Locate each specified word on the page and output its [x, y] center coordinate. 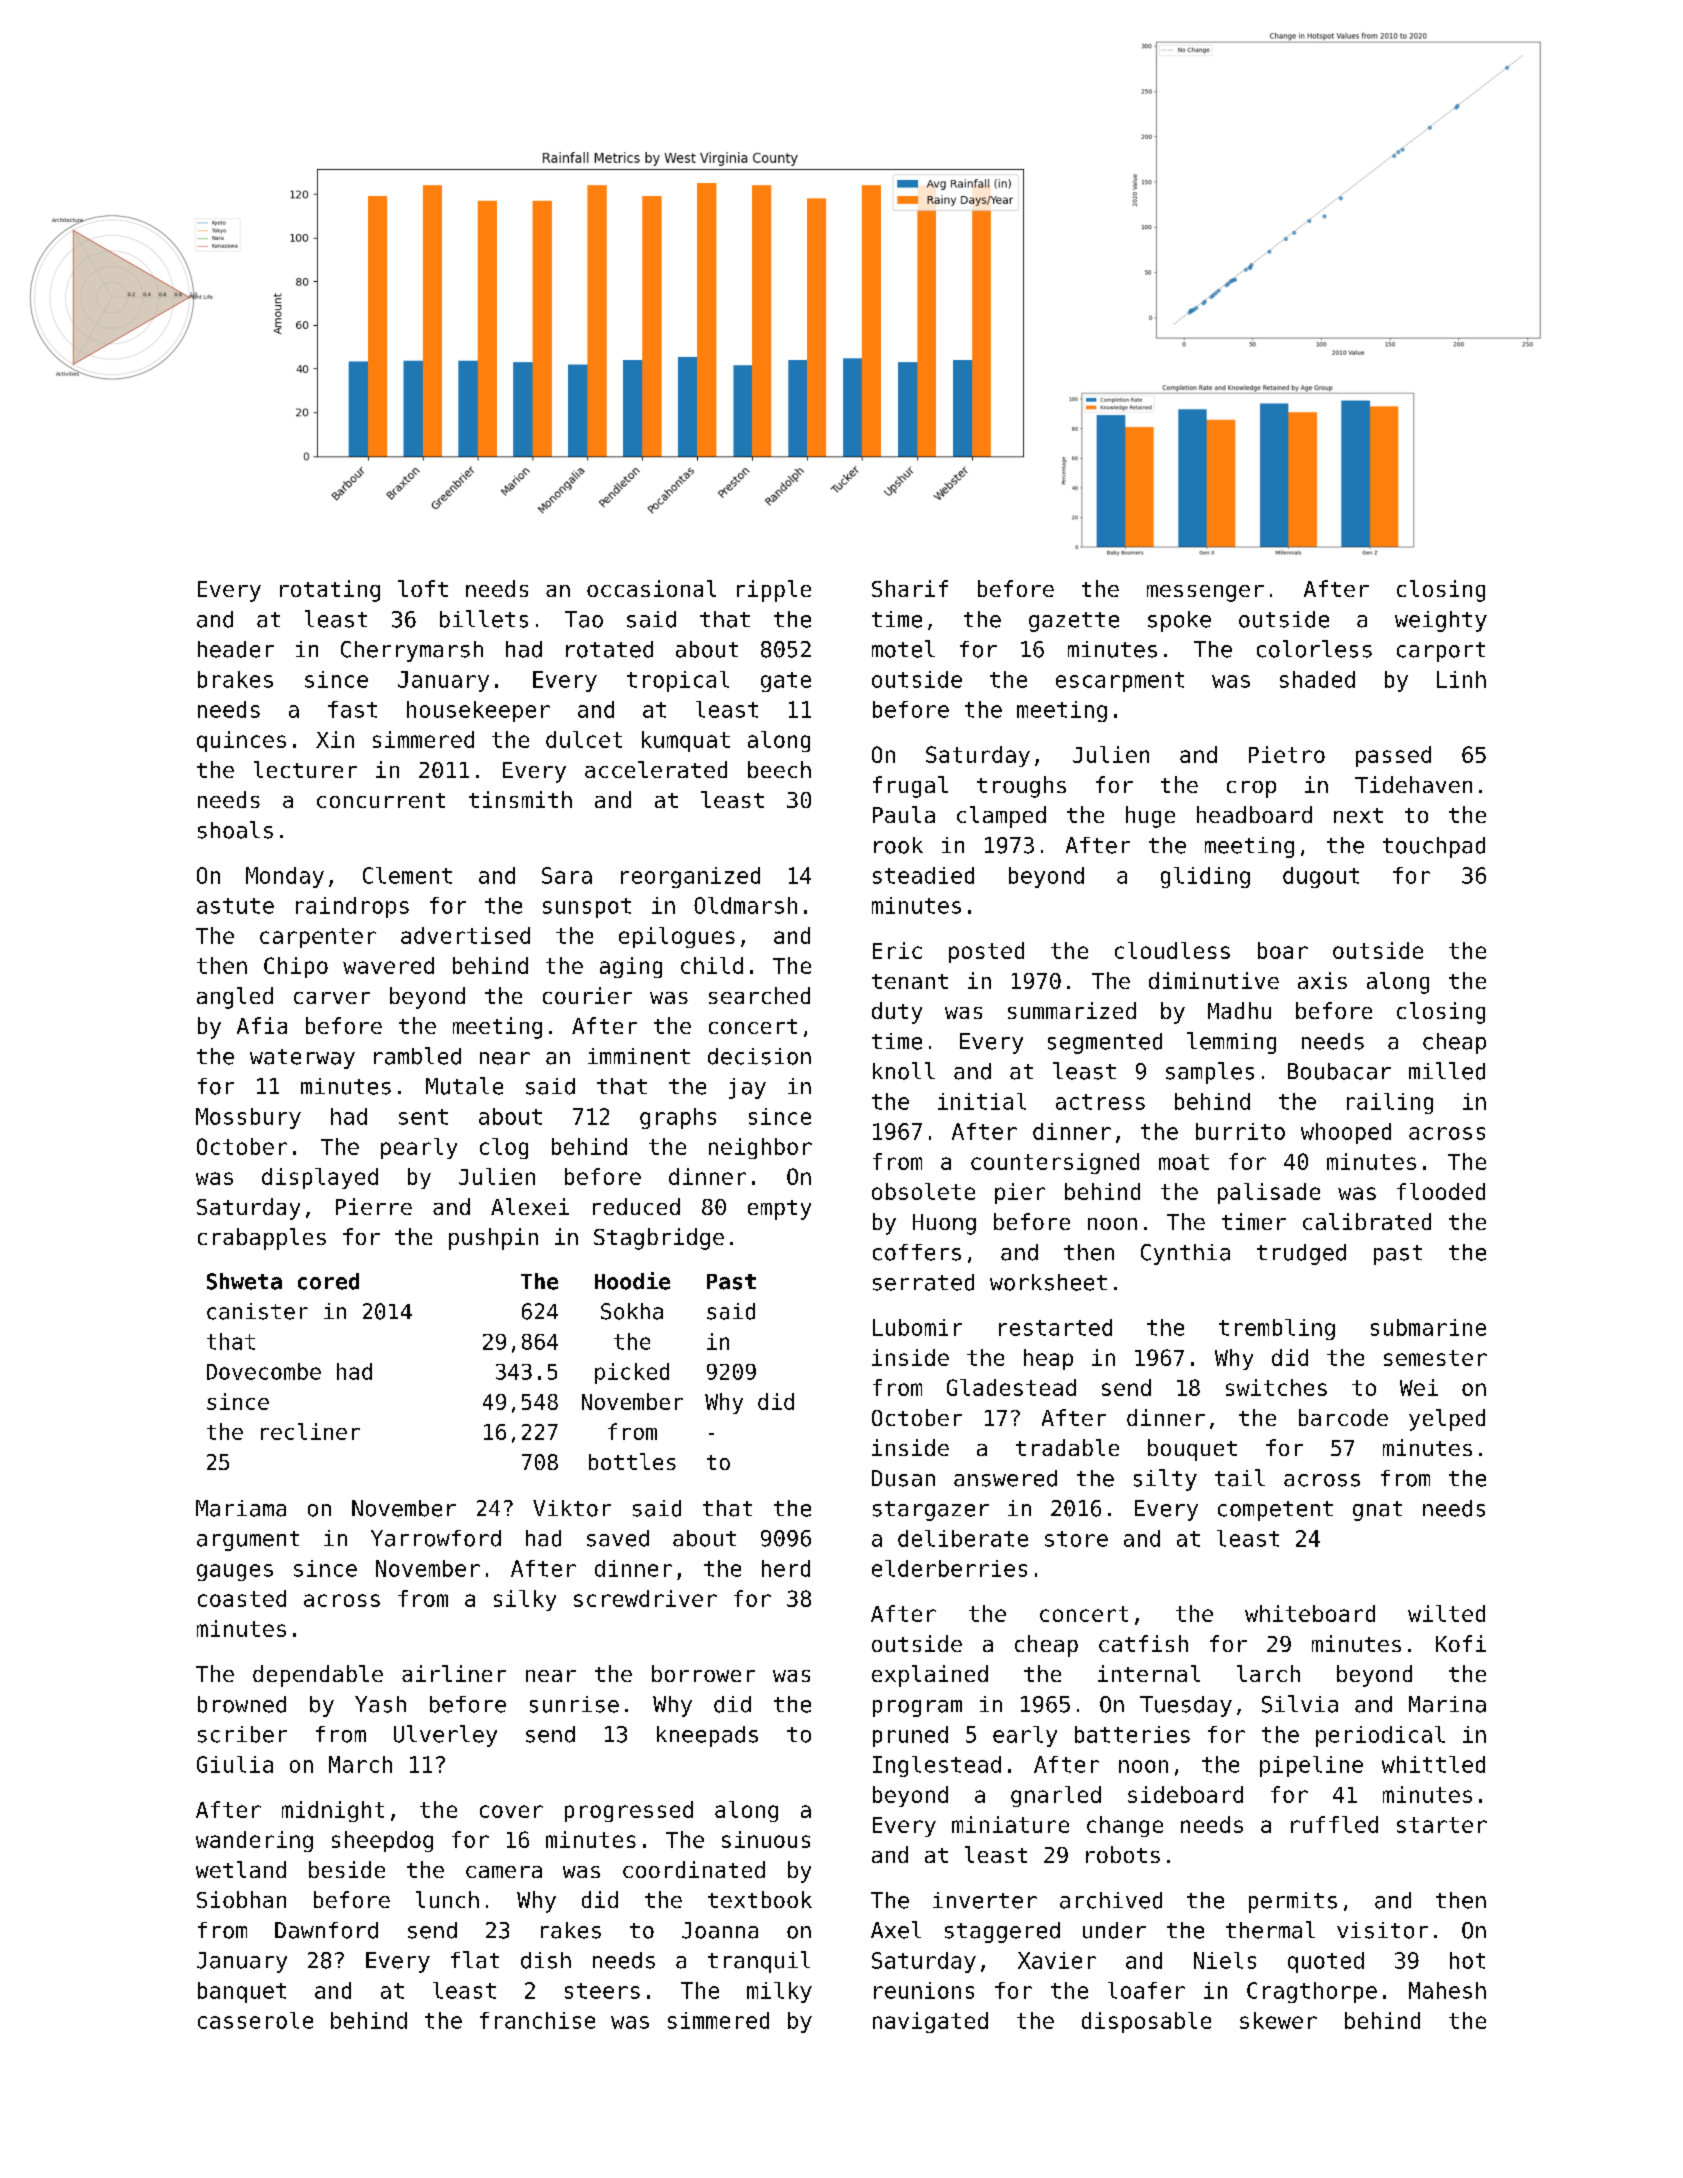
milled [1447, 1071]
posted [986, 952]
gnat [1377, 1511]
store [1076, 1539]
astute [235, 906]
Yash [380, 1704]
